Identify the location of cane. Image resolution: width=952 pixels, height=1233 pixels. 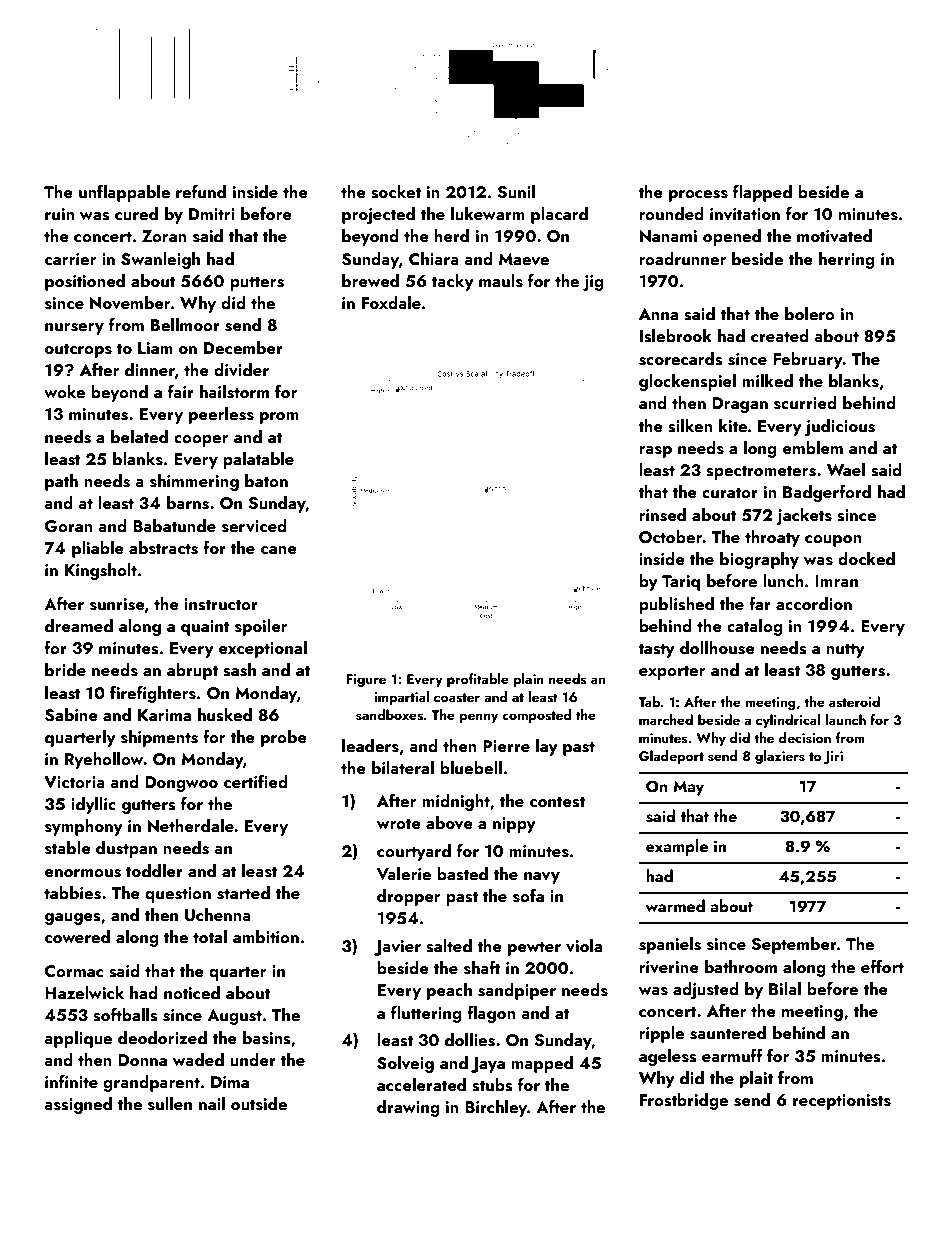
(279, 550).
